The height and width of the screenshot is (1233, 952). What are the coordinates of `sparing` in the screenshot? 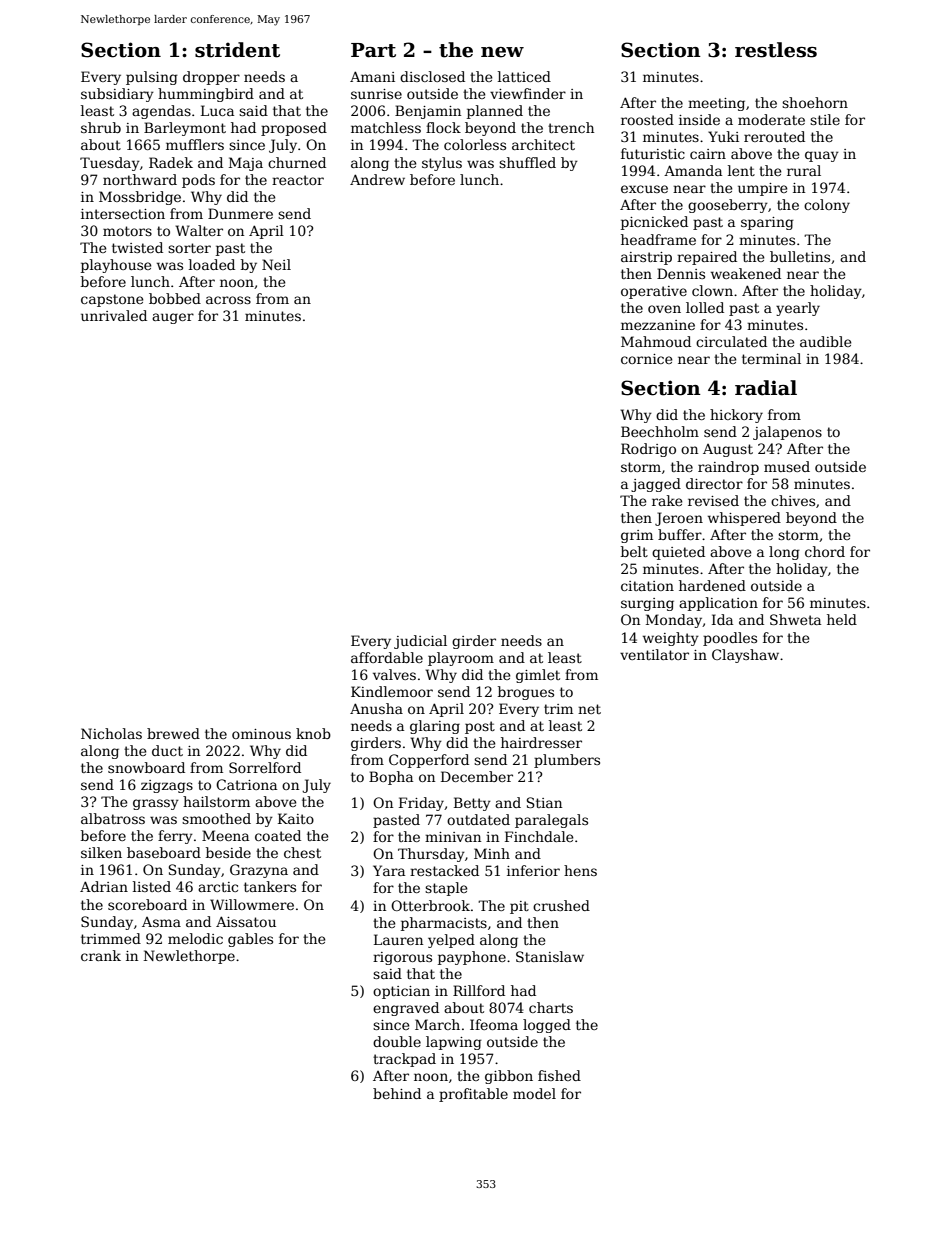 It's located at (767, 223).
